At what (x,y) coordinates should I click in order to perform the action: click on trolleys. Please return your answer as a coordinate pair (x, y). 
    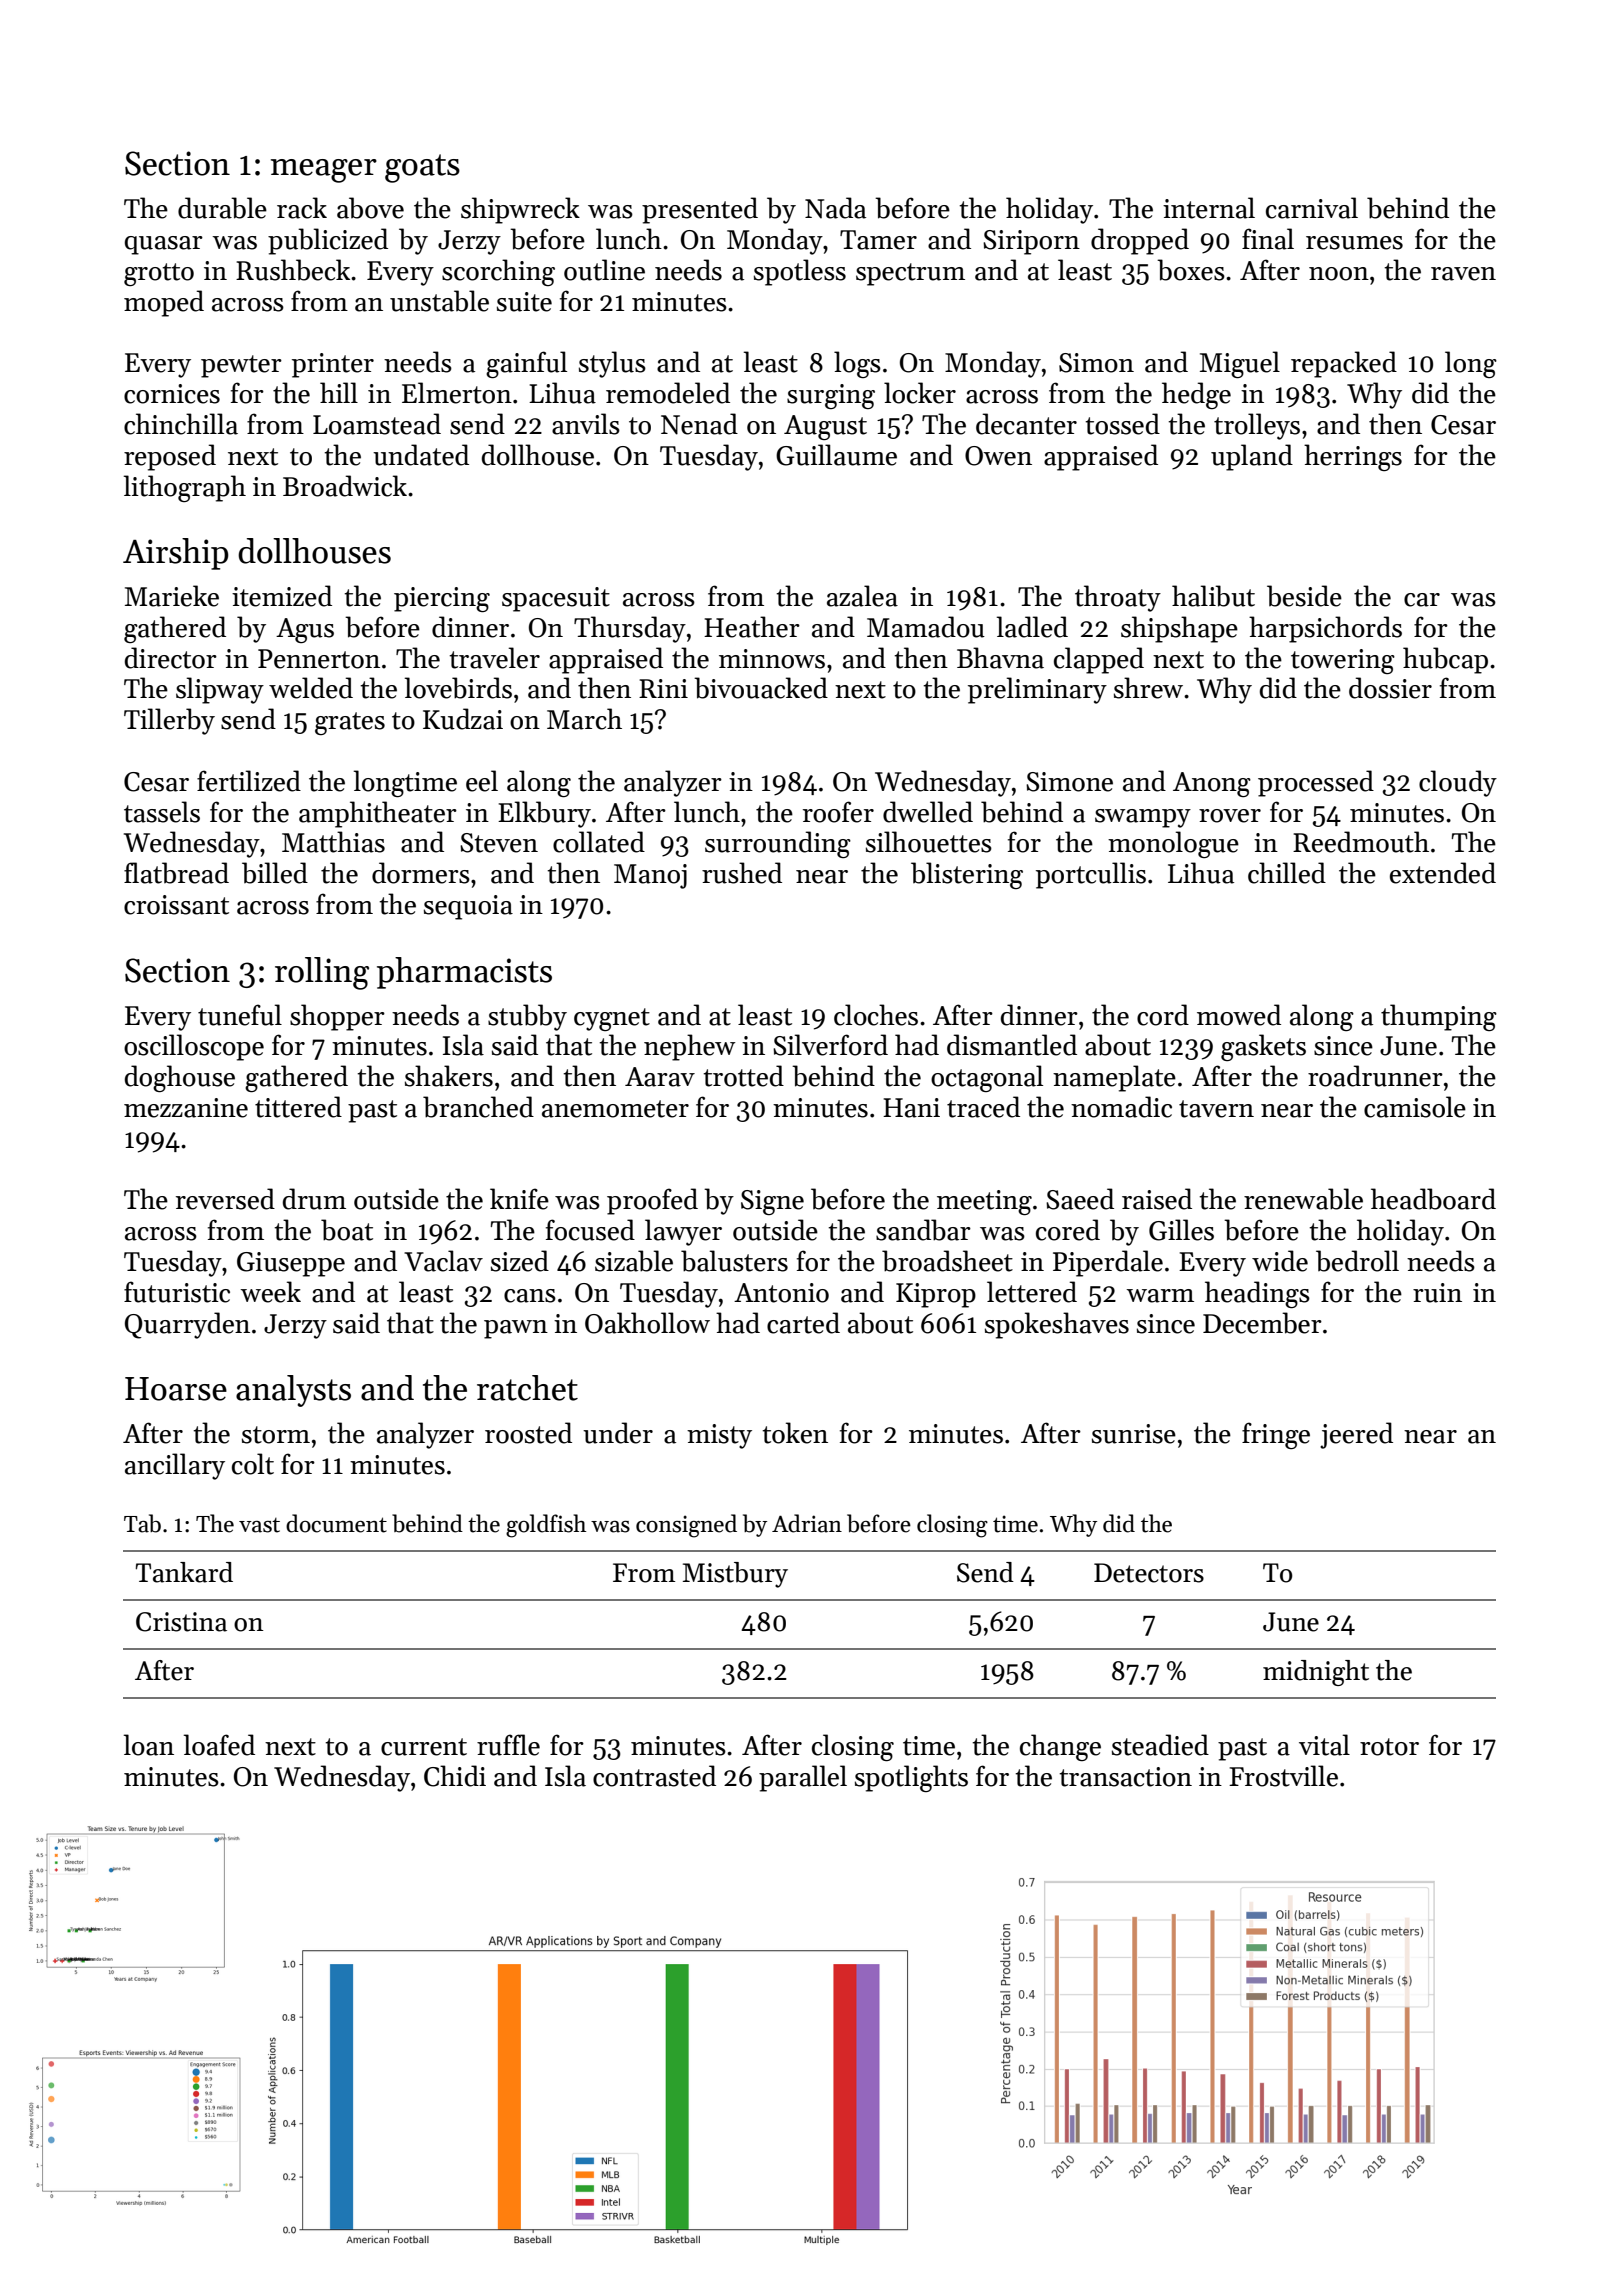
    Looking at the image, I should click on (1257, 426).
